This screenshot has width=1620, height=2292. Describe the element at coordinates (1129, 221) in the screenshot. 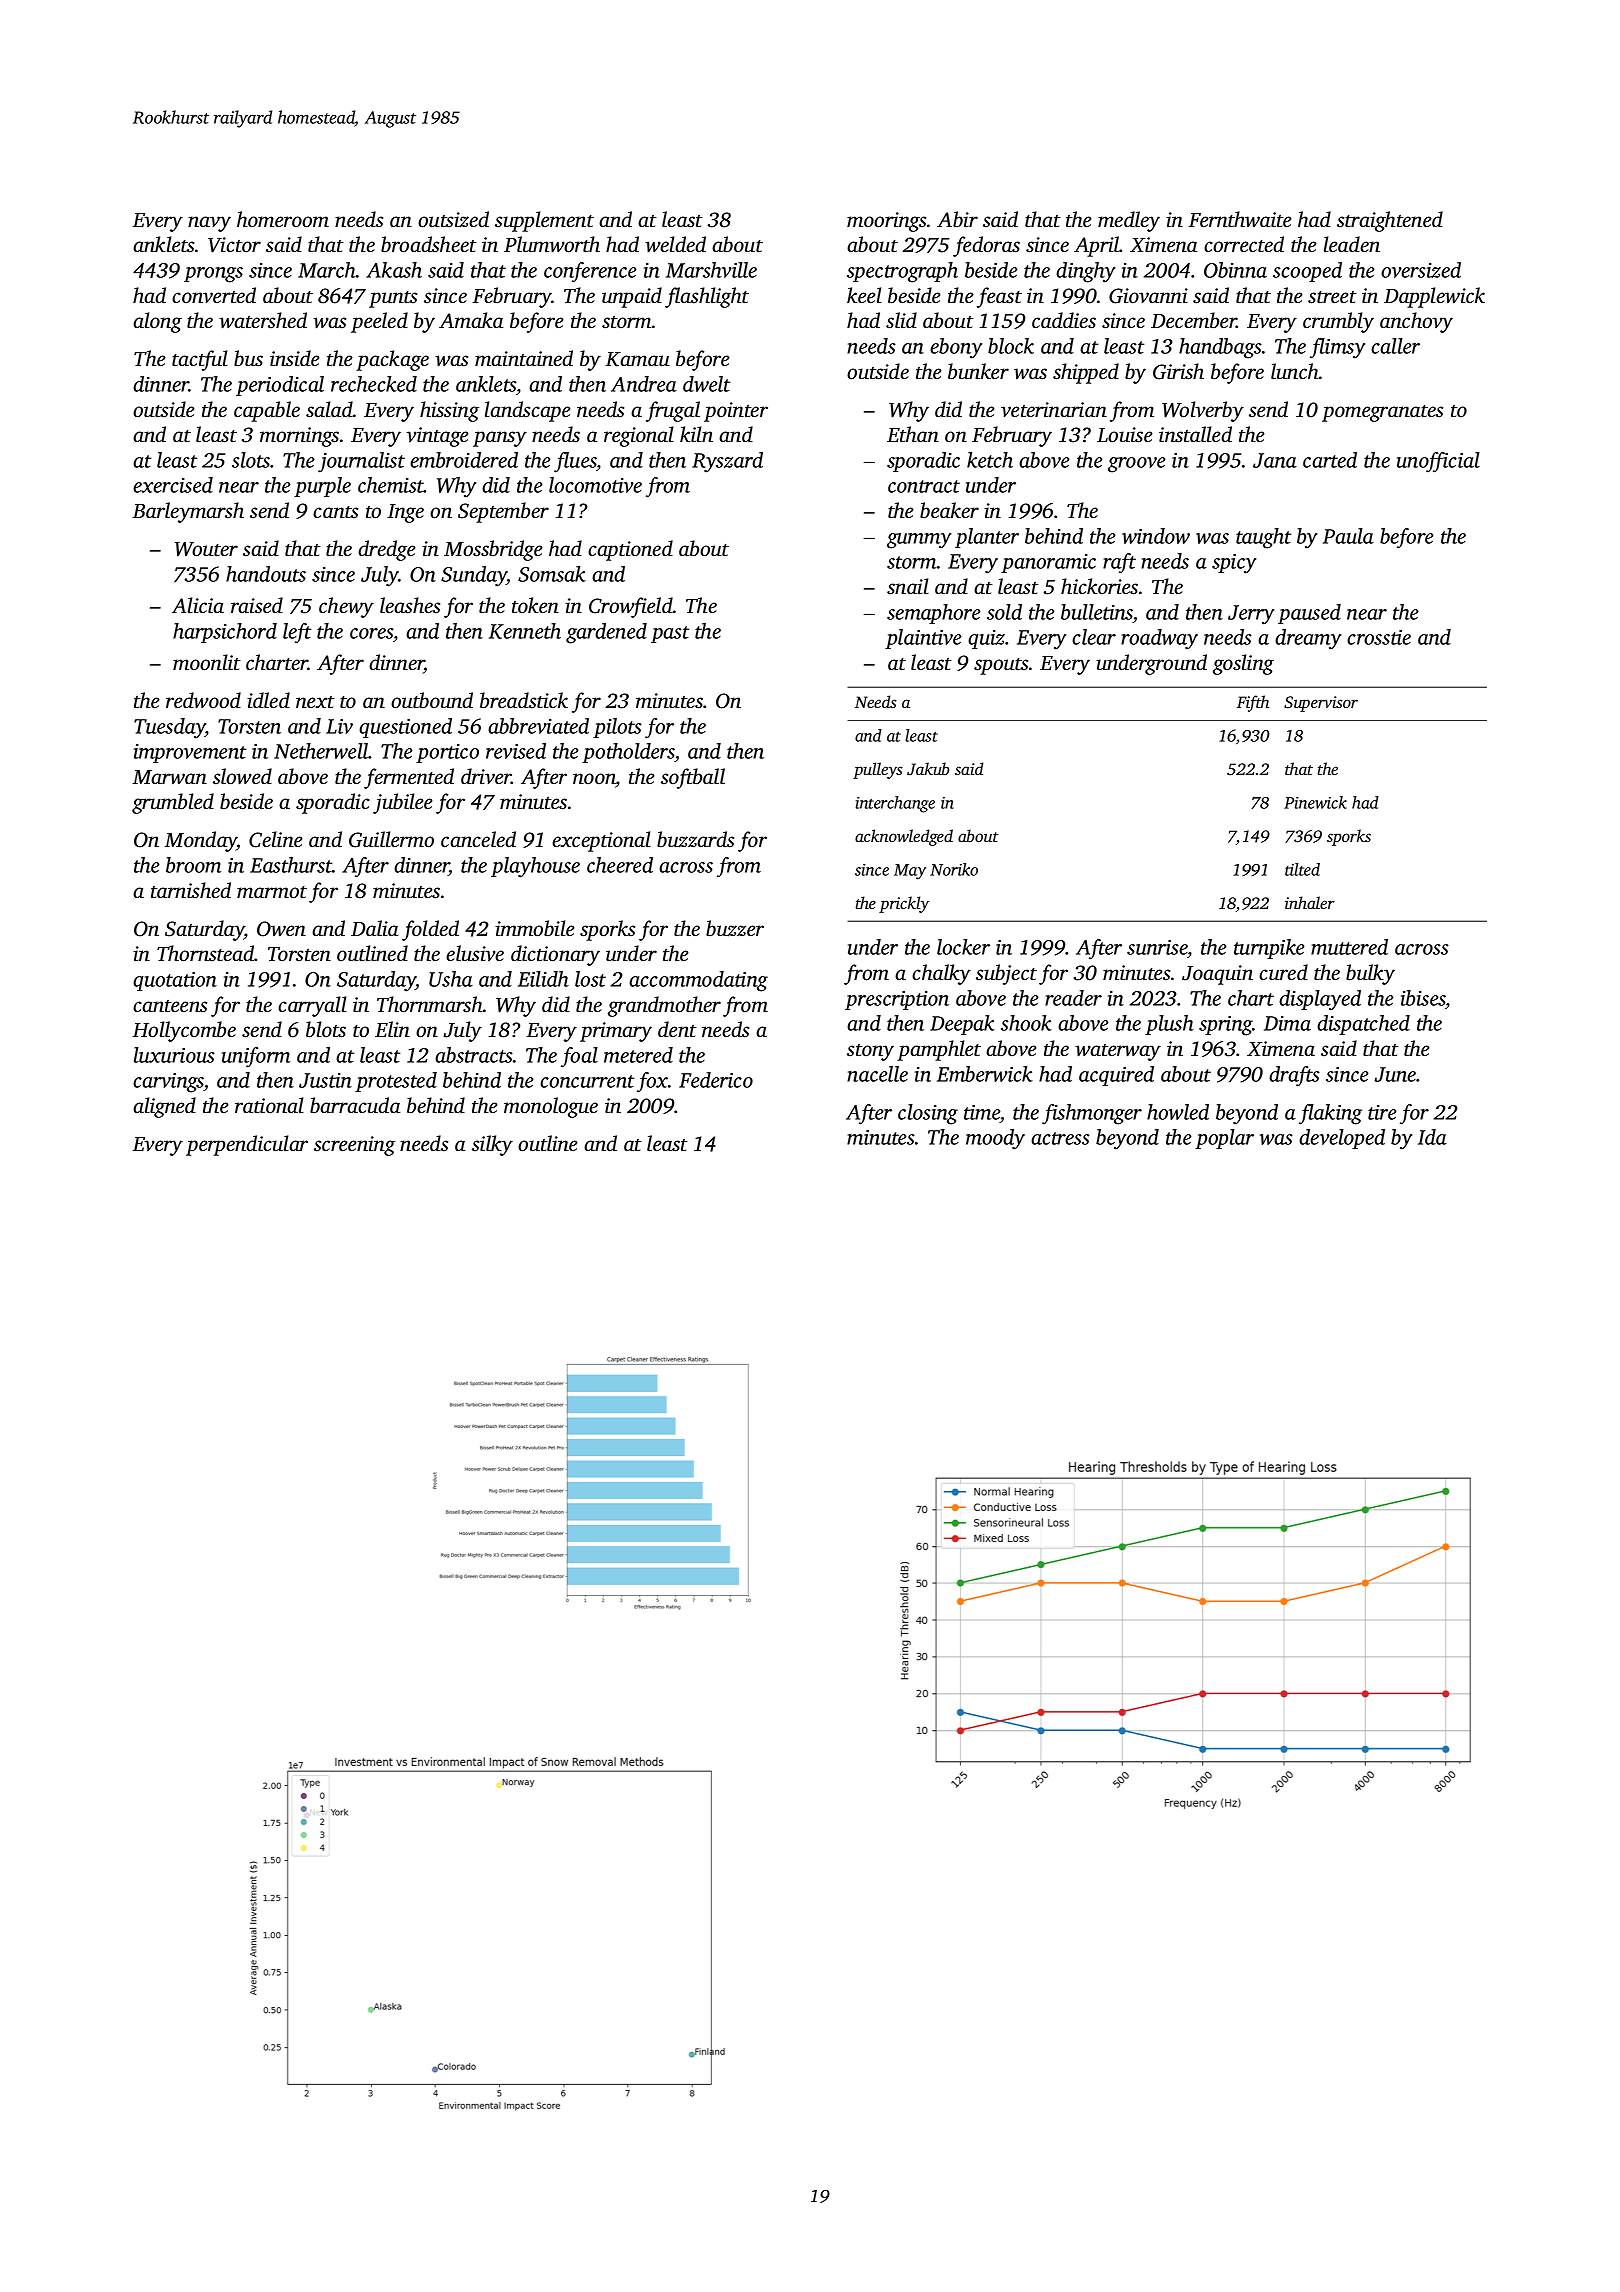

I see `medley` at that location.
